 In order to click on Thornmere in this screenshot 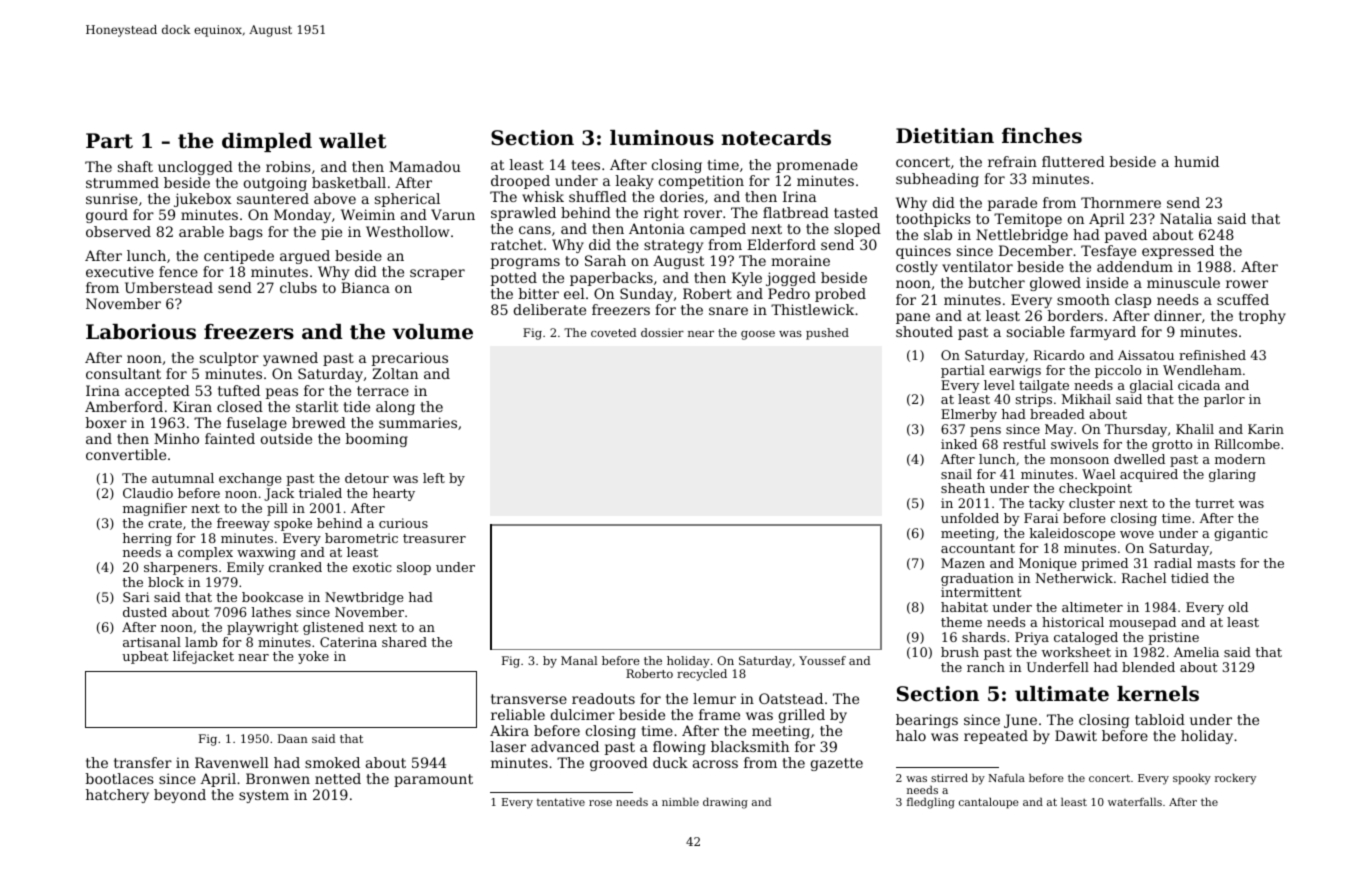, I will do `click(1121, 202)`.
